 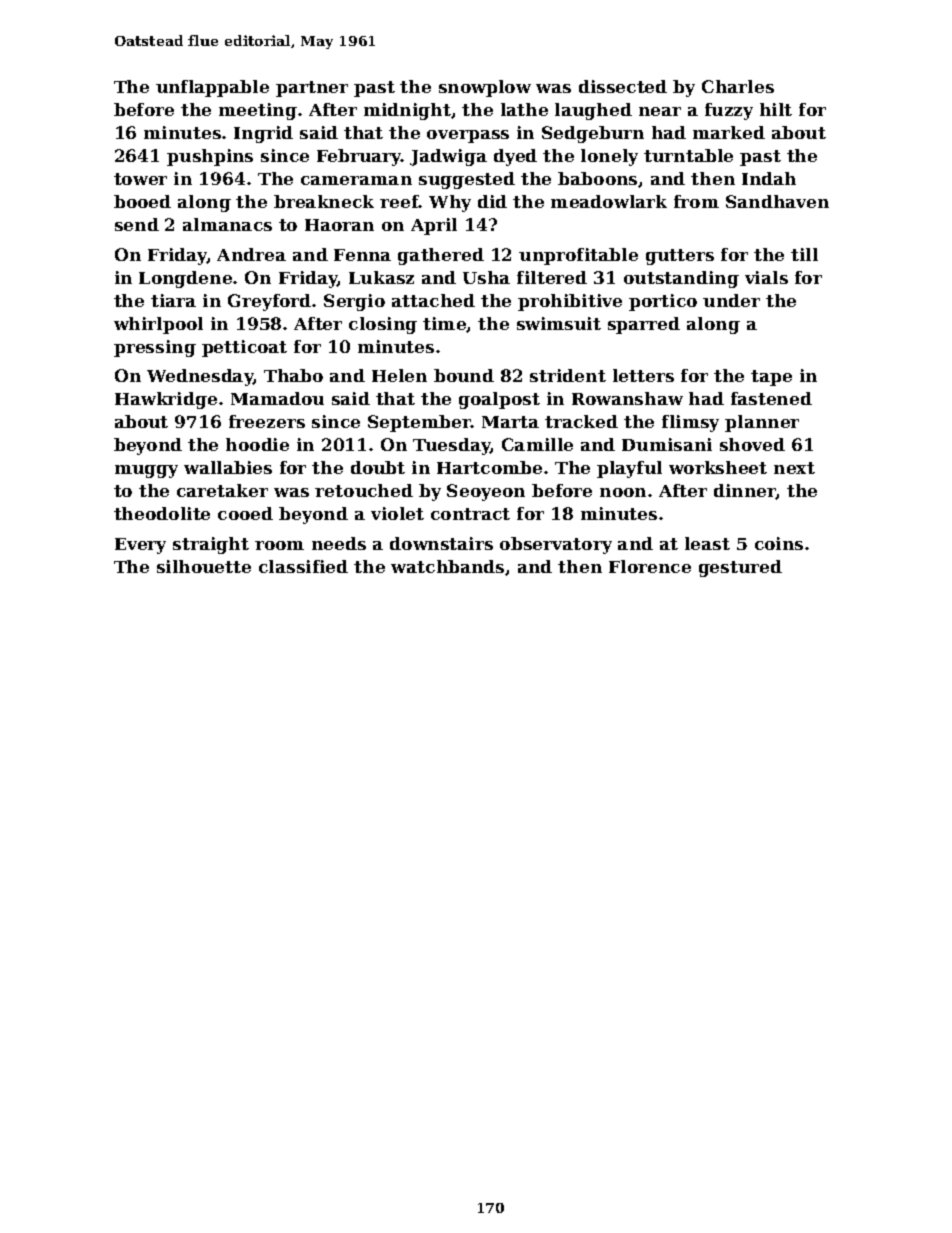 What do you see at coordinates (210, 157) in the screenshot?
I see `pushpins` at bounding box center [210, 157].
